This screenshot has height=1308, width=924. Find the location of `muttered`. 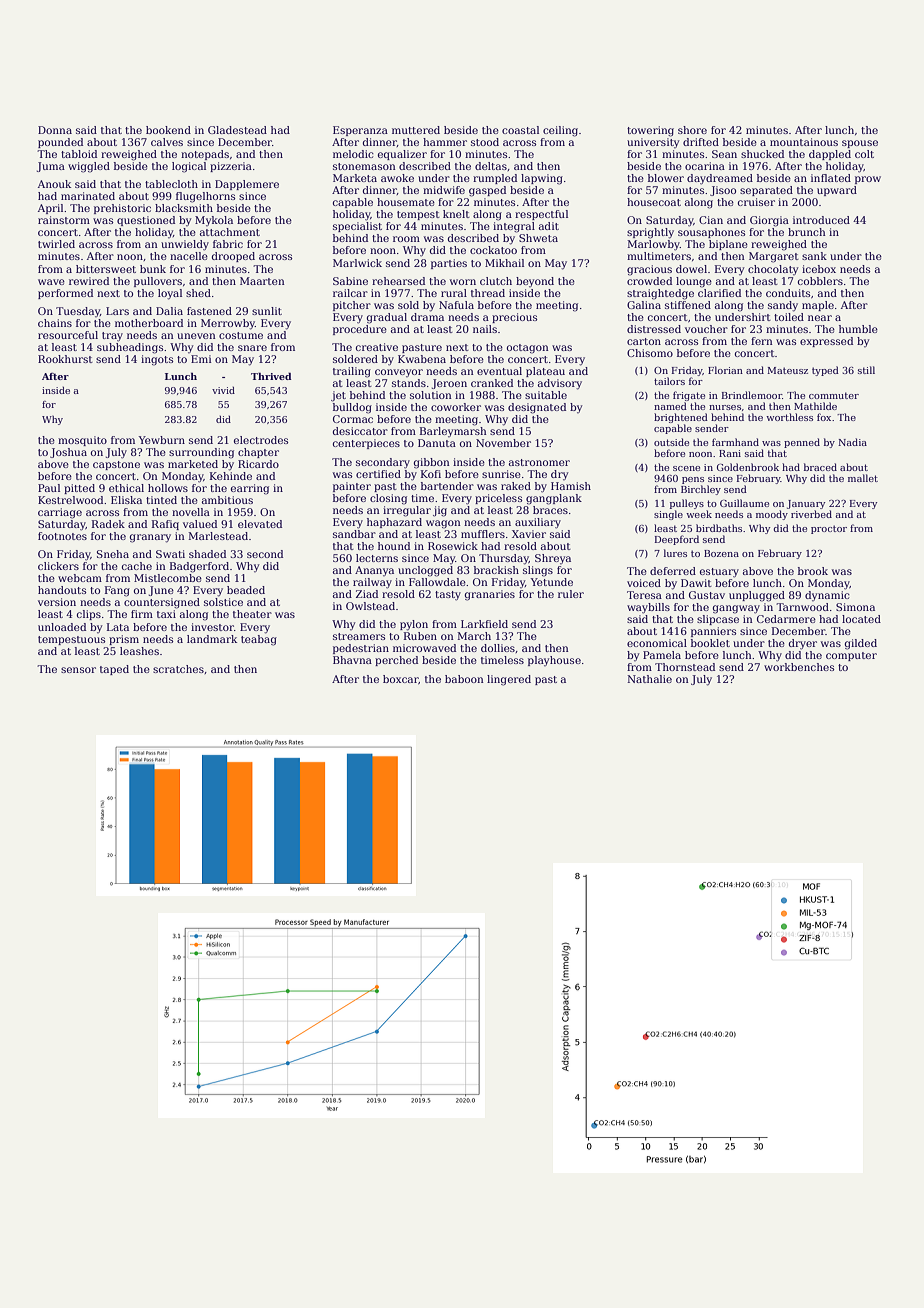

muttered is located at coordinates (416, 130).
